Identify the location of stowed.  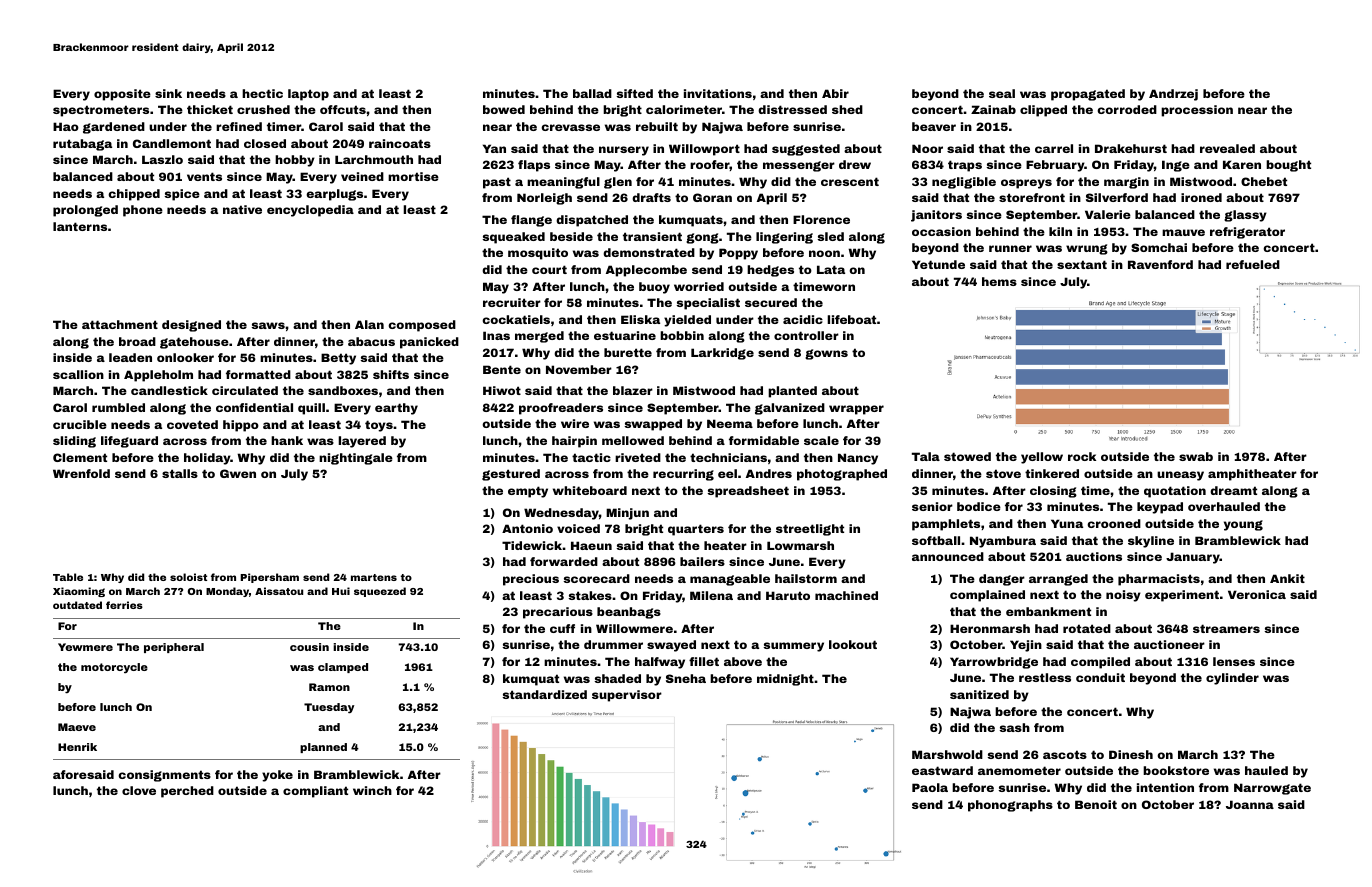
(967, 456).
